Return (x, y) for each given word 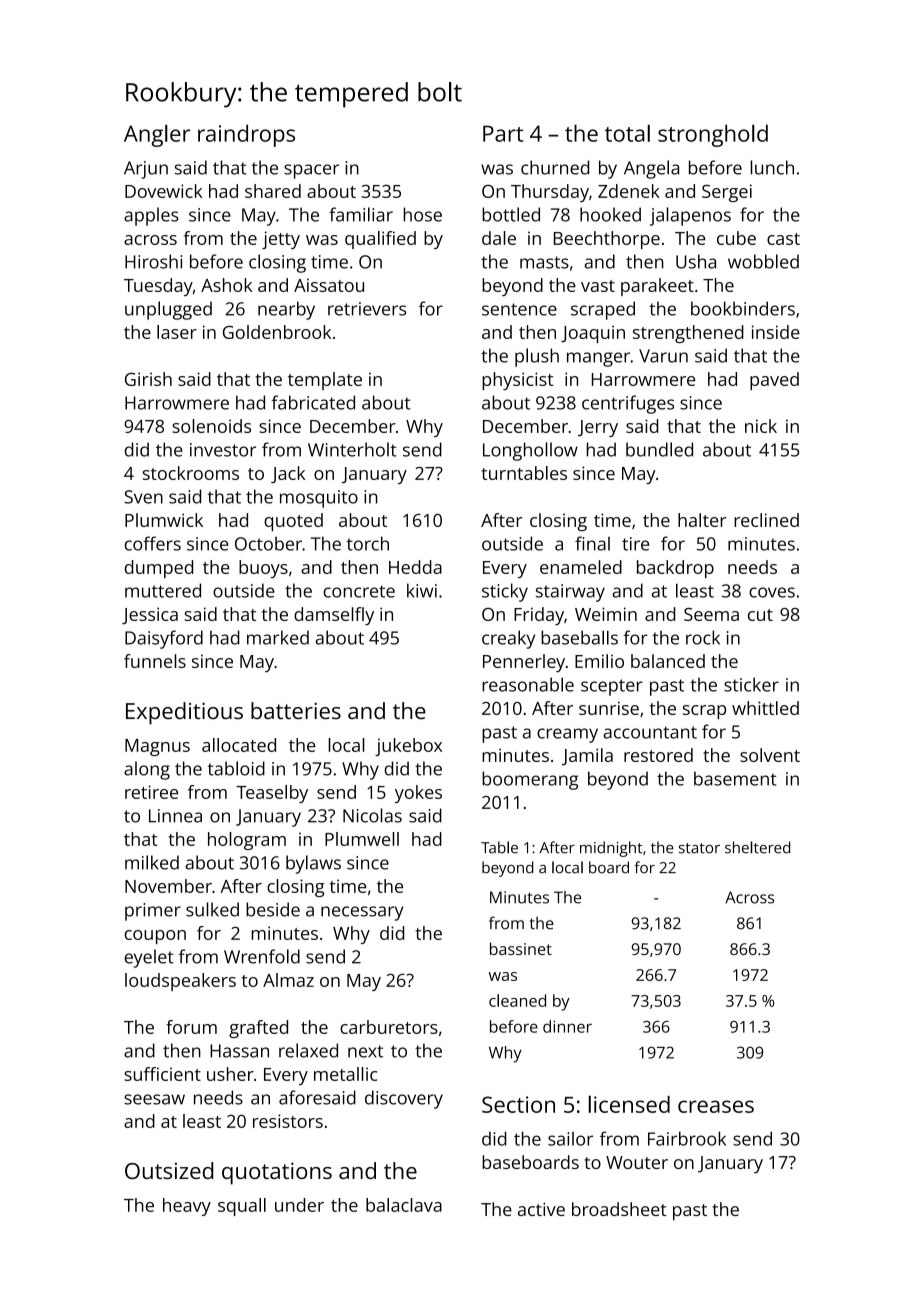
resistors (288, 1121)
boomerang (530, 780)
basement (735, 778)
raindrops (246, 135)
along (147, 770)
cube (736, 238)
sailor (570, 1139)
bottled (511, 214)
